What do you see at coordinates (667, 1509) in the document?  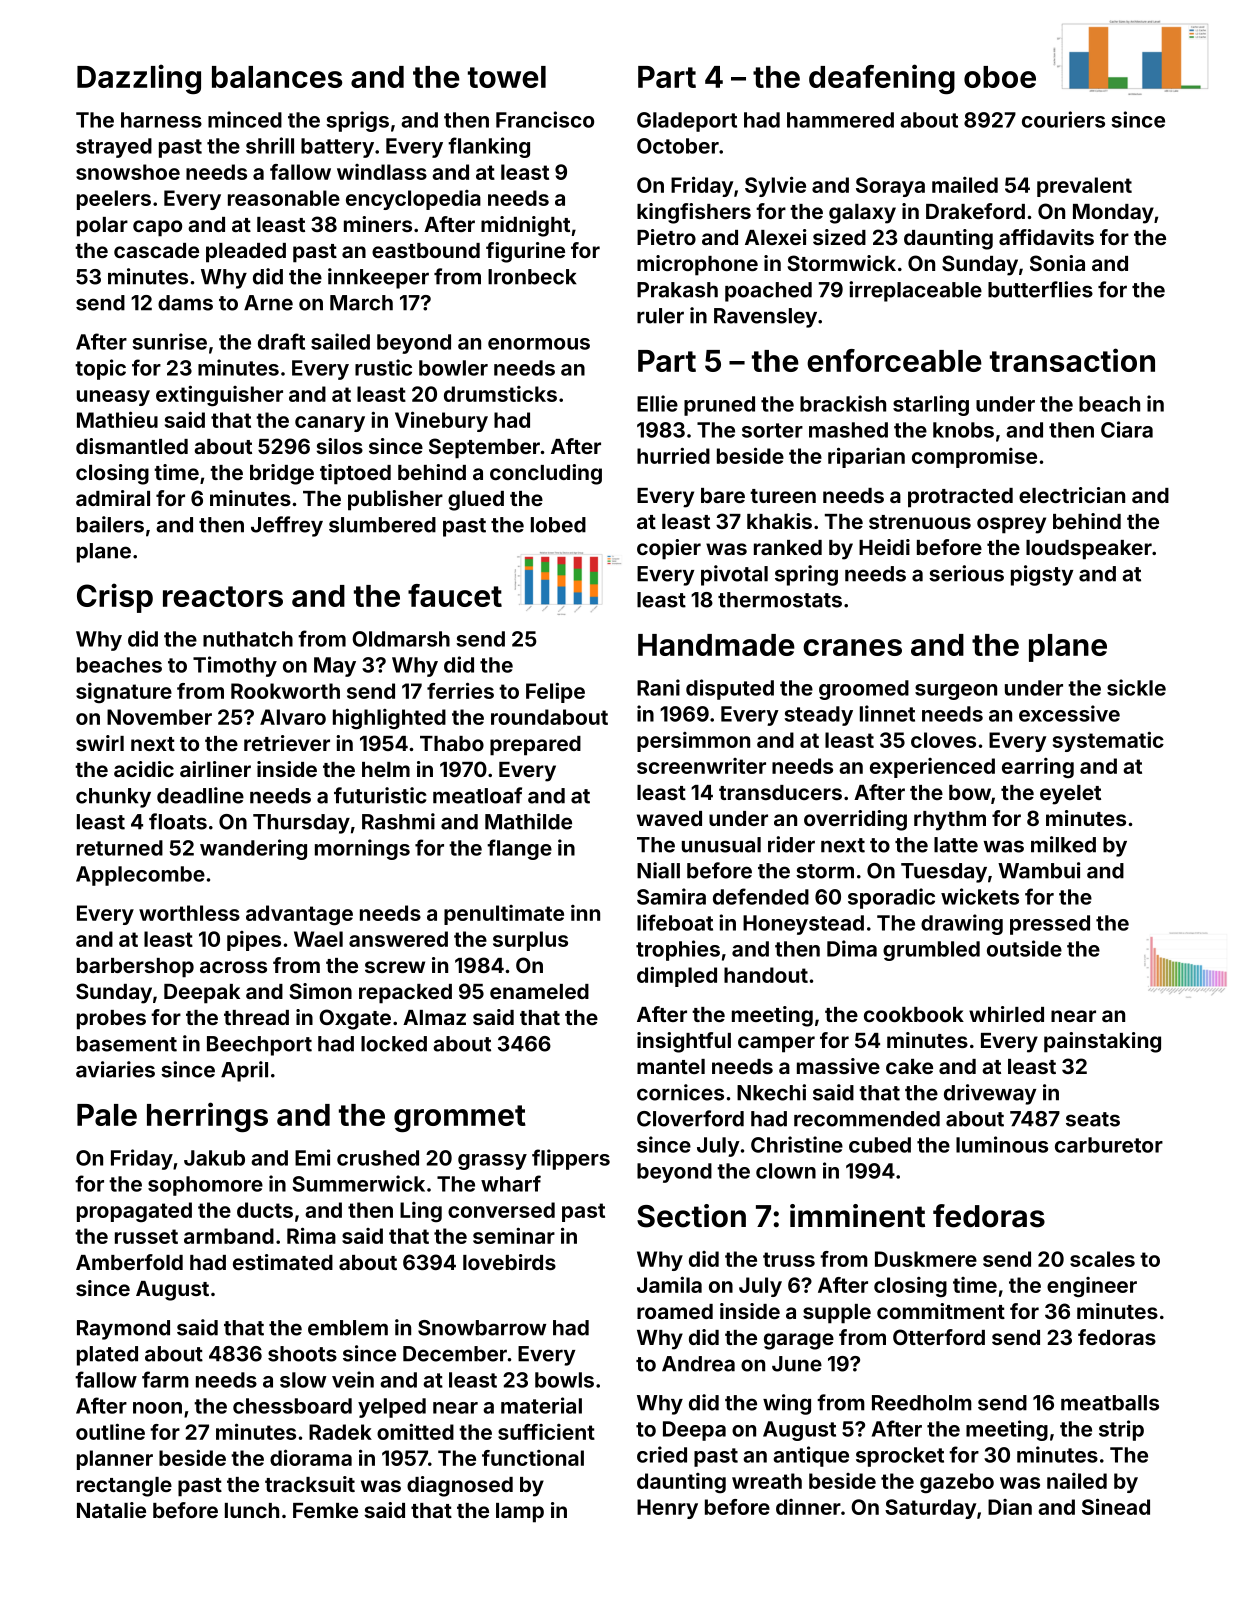 I see `Henry` at bounding box center [667, 1509].
